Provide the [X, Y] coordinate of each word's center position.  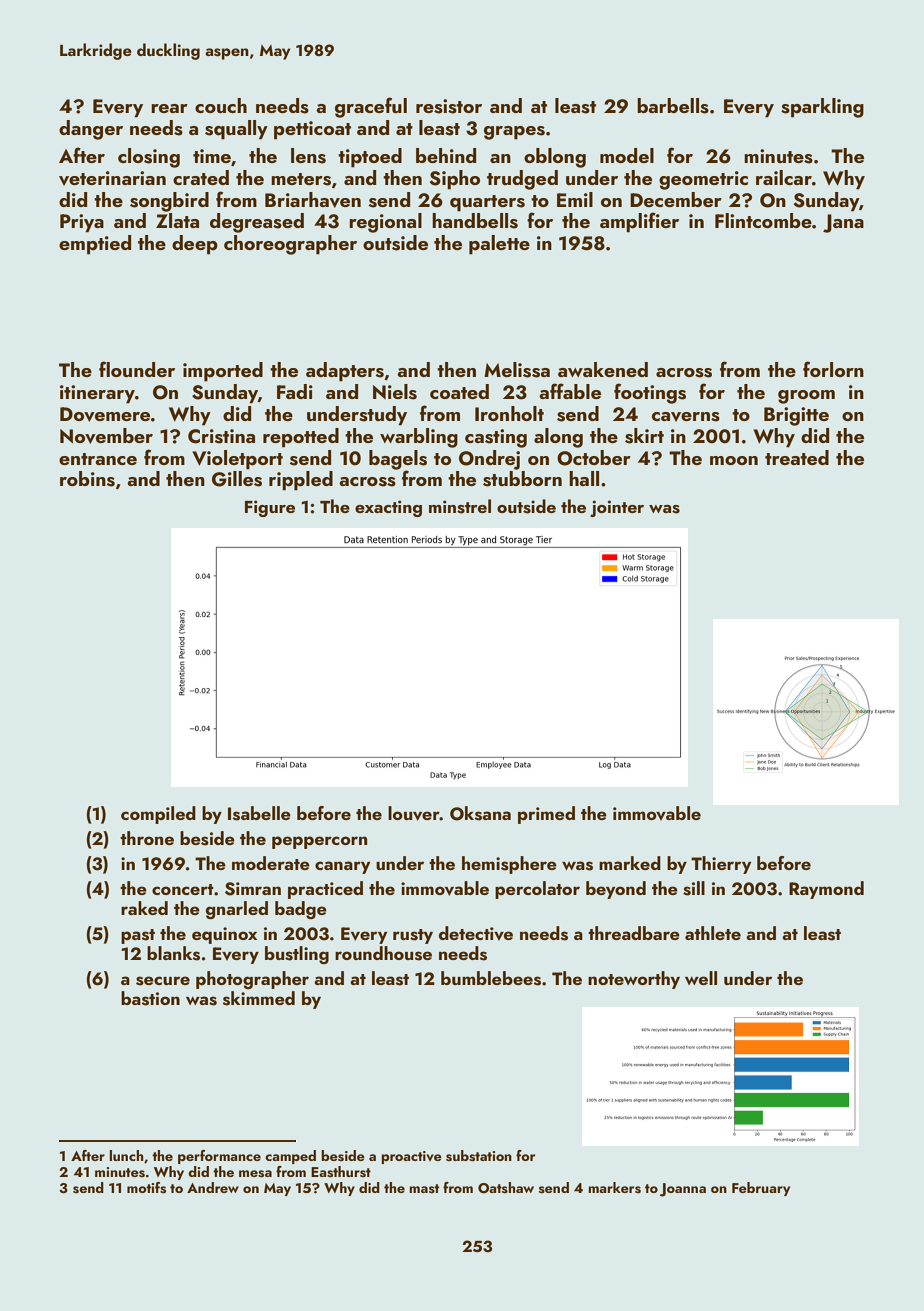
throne [147, 838]
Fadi [295, 391]
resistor [449, 106]
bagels [398, 460]
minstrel [460, 506]
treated [797, 457]
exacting [388, 508]
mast [424, 1189]
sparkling [822, 108]
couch [221, 105]
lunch [126, 1155]
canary [342, 867]
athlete [713, 933]
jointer [617, 508]
